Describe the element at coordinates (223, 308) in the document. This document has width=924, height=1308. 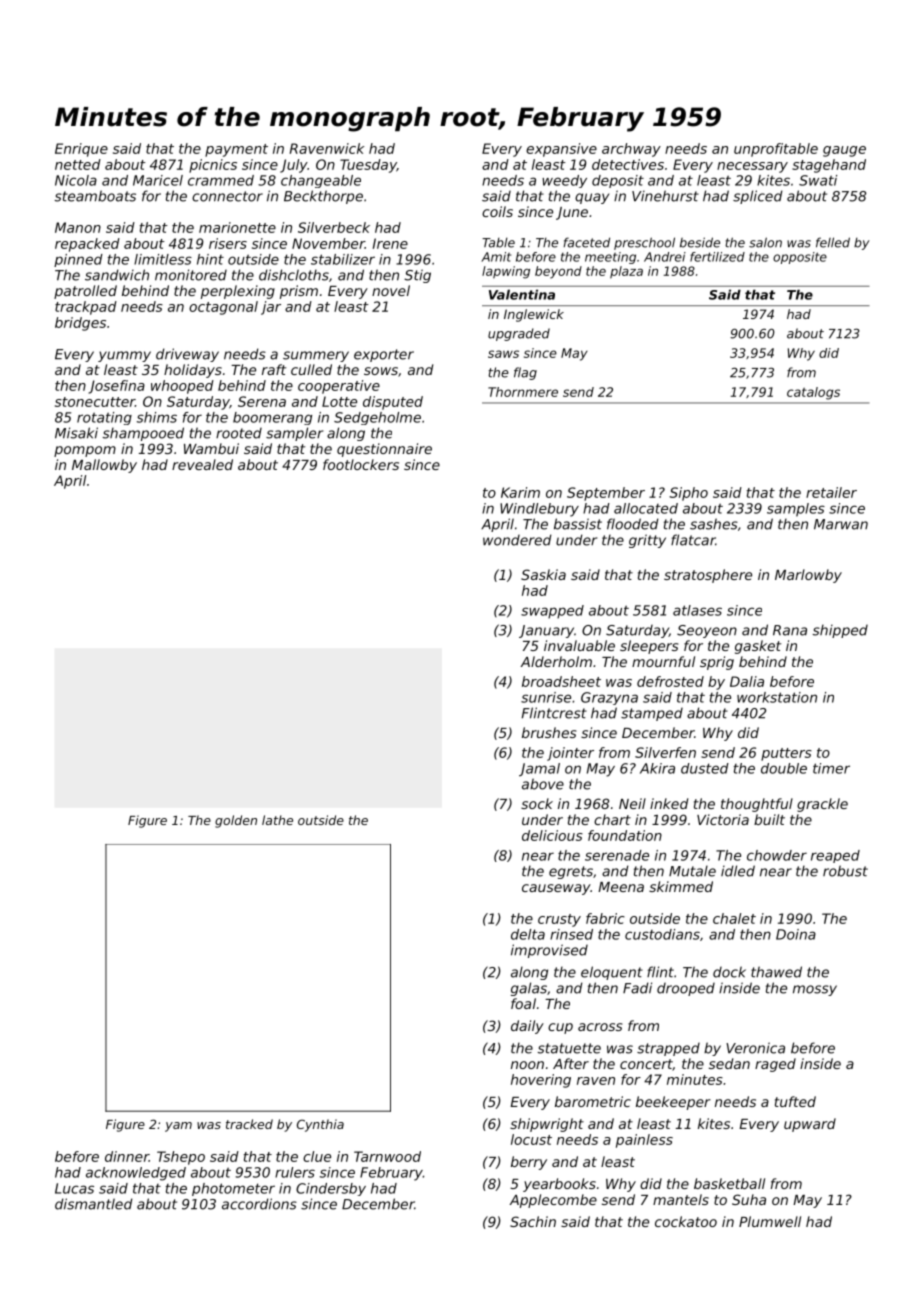
I see `octagonal` at that location.
